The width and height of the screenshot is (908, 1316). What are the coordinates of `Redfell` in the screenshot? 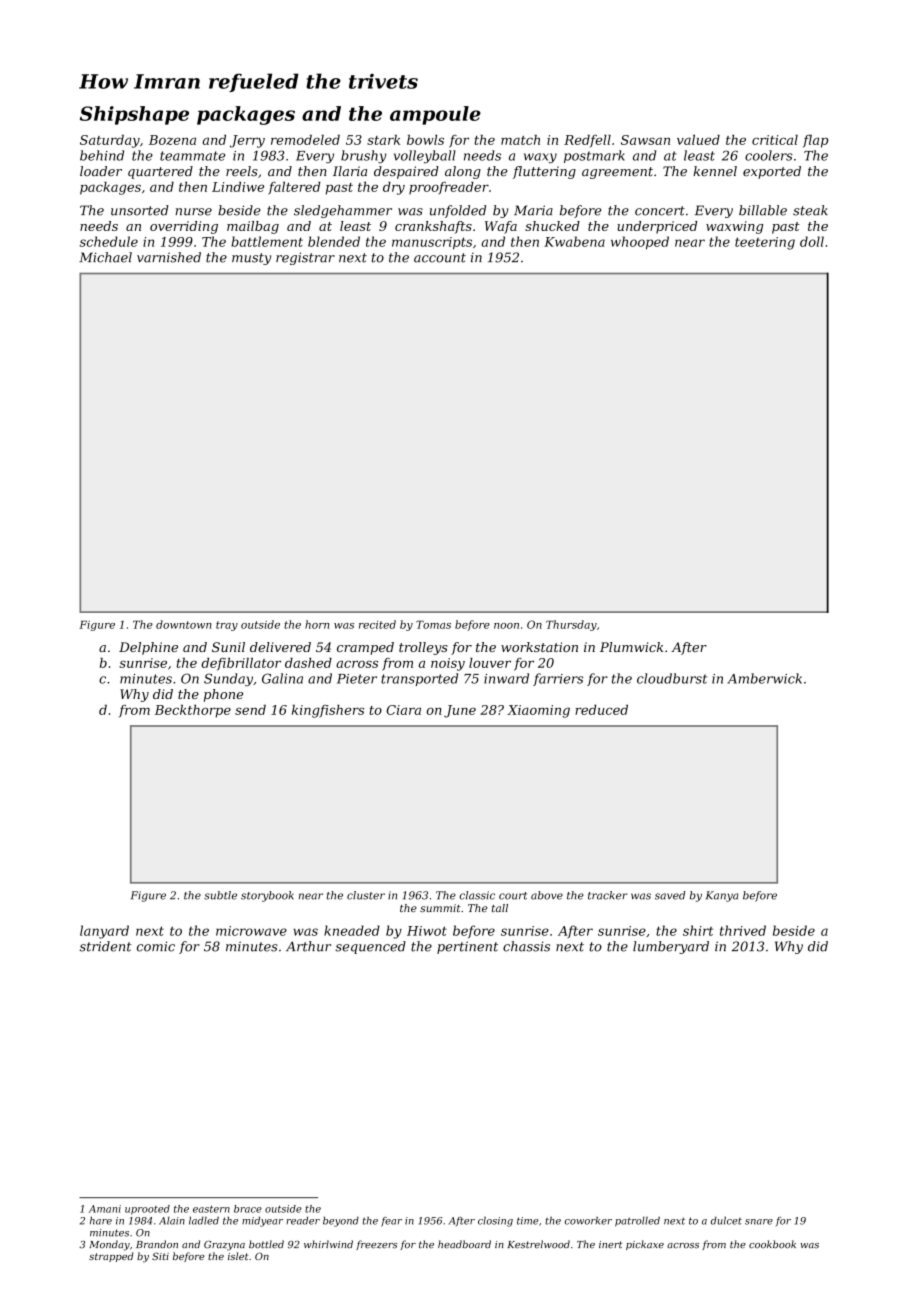 It's located at (587, 141).
